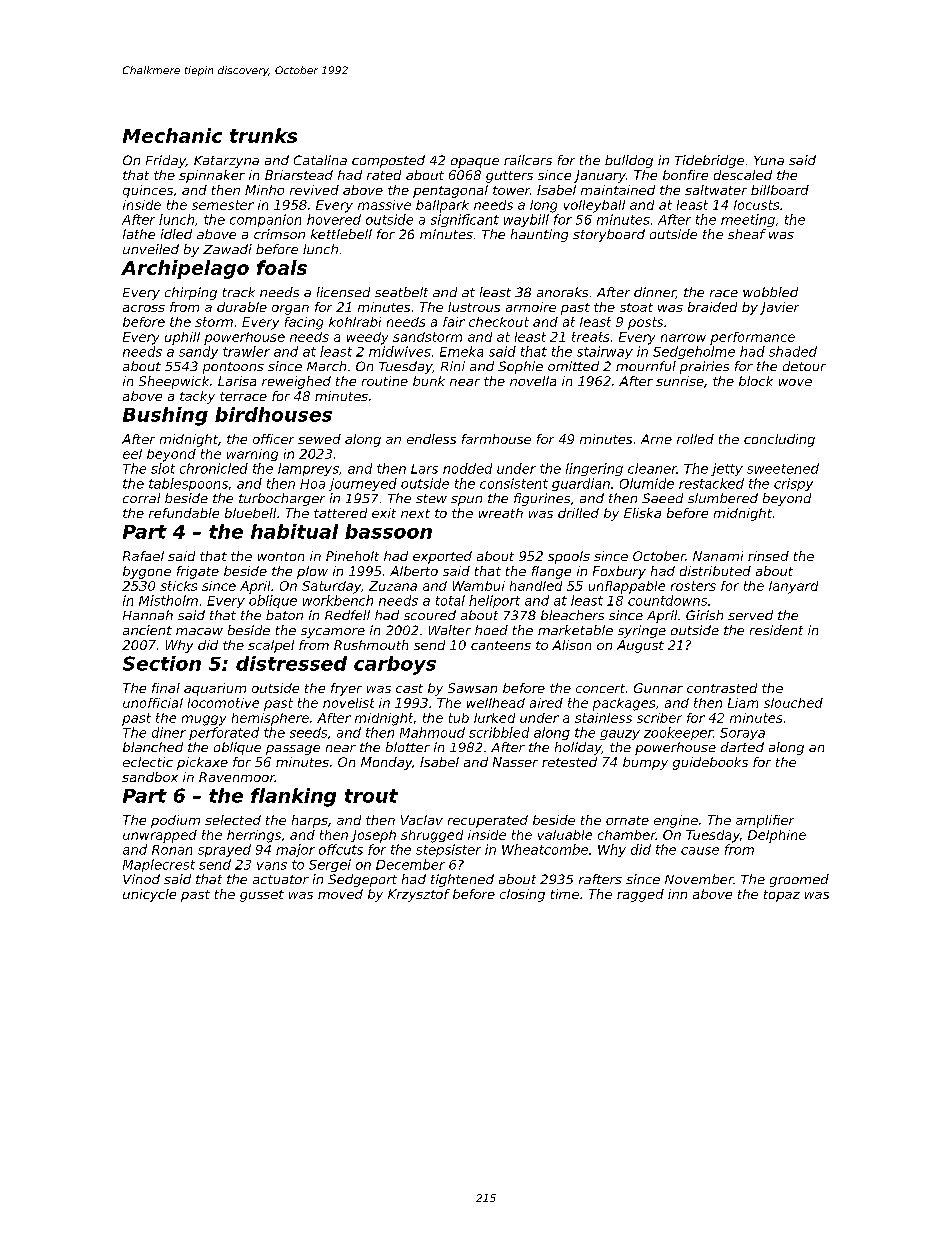 This screenshot has height=1233, width=952. I want to click on concert, so click(600, 688).
